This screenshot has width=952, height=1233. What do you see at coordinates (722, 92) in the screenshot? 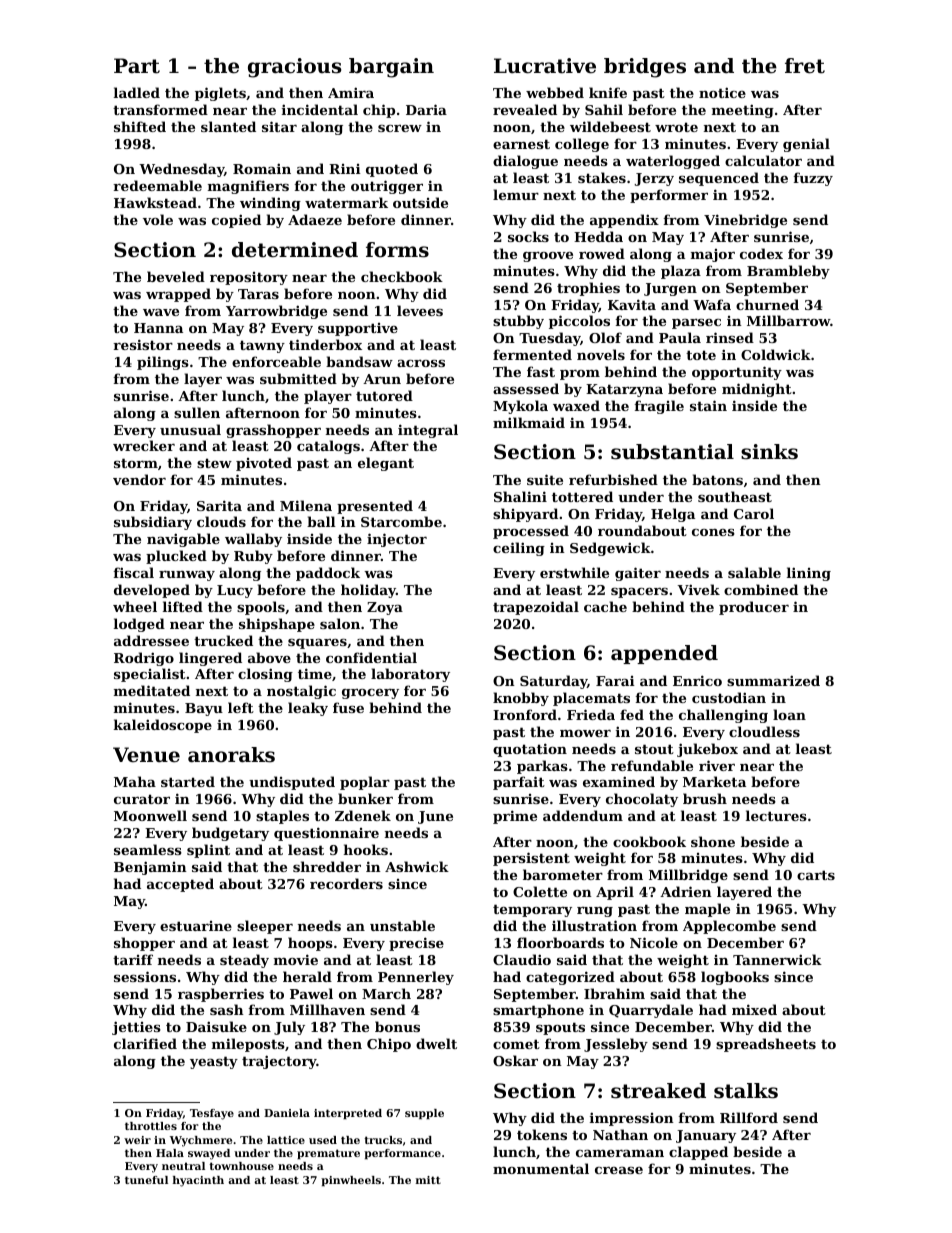
I see `notice` at bounding box center [722, 92].
